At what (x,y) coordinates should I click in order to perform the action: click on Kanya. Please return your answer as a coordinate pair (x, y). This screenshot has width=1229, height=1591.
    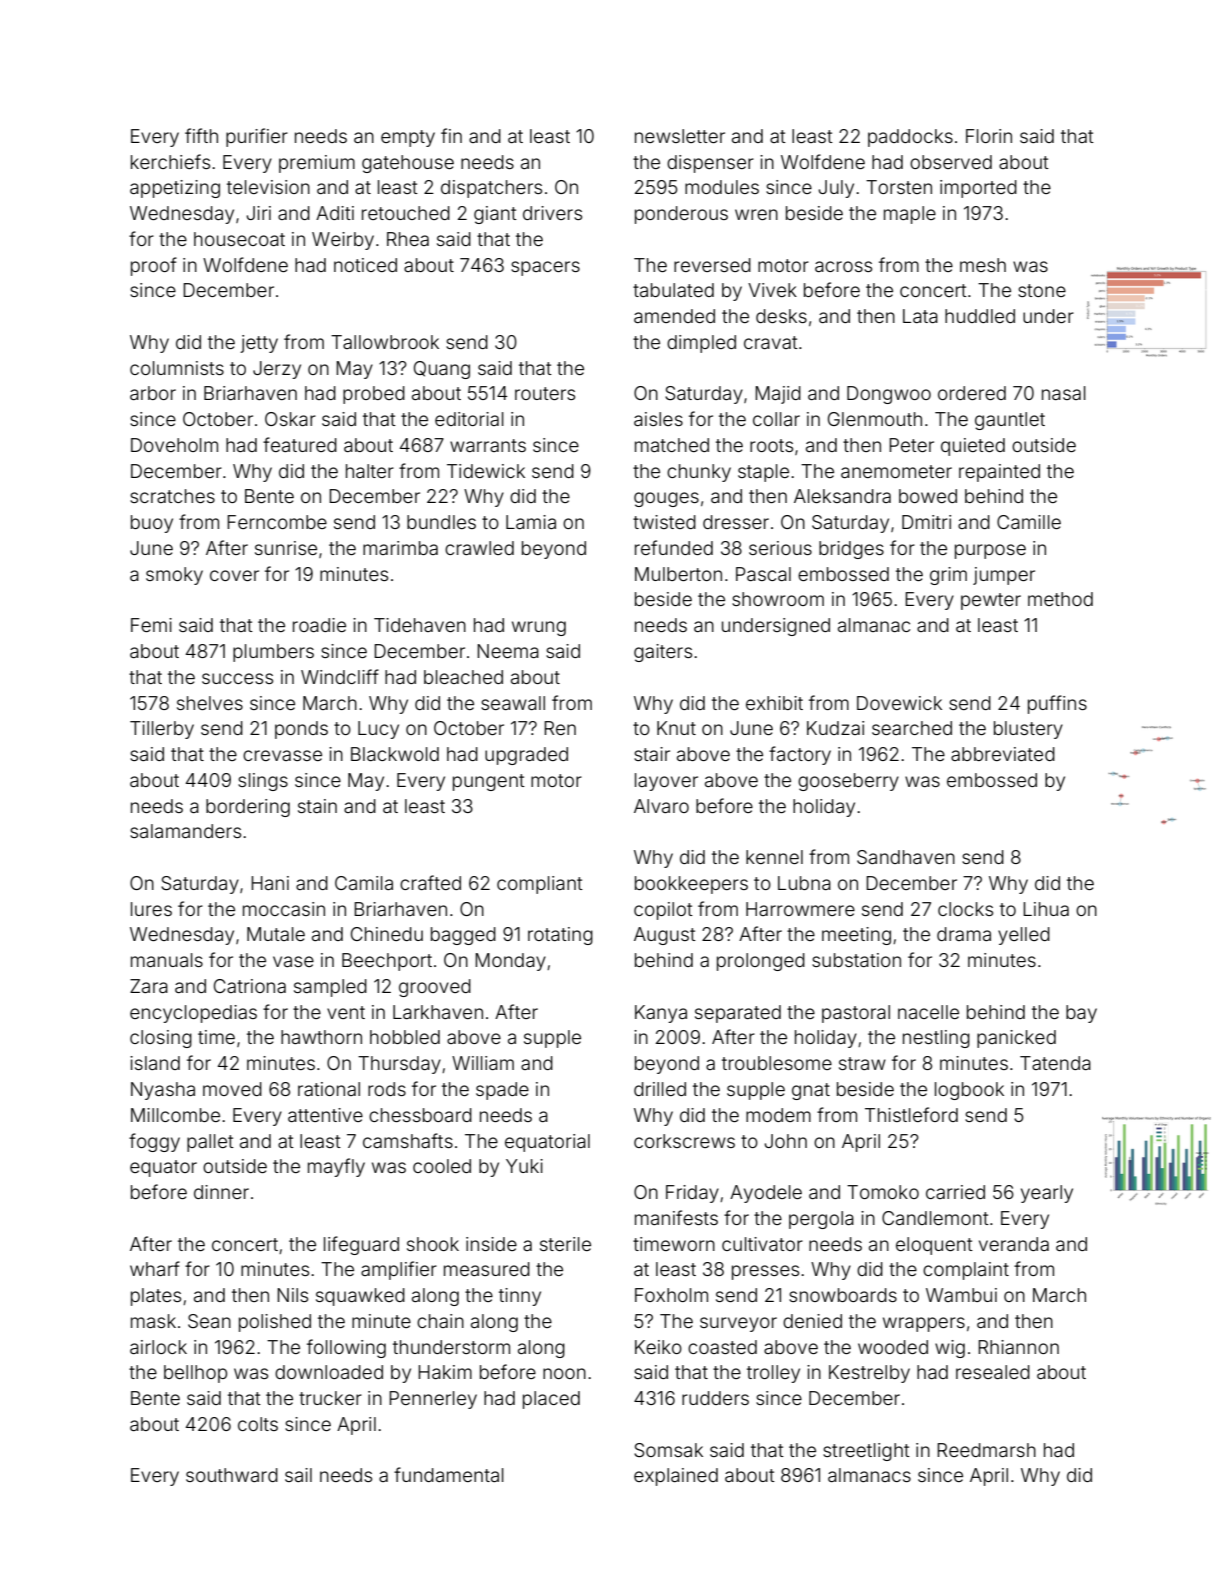
    Looking at the image, I should click on (661, 1014).
